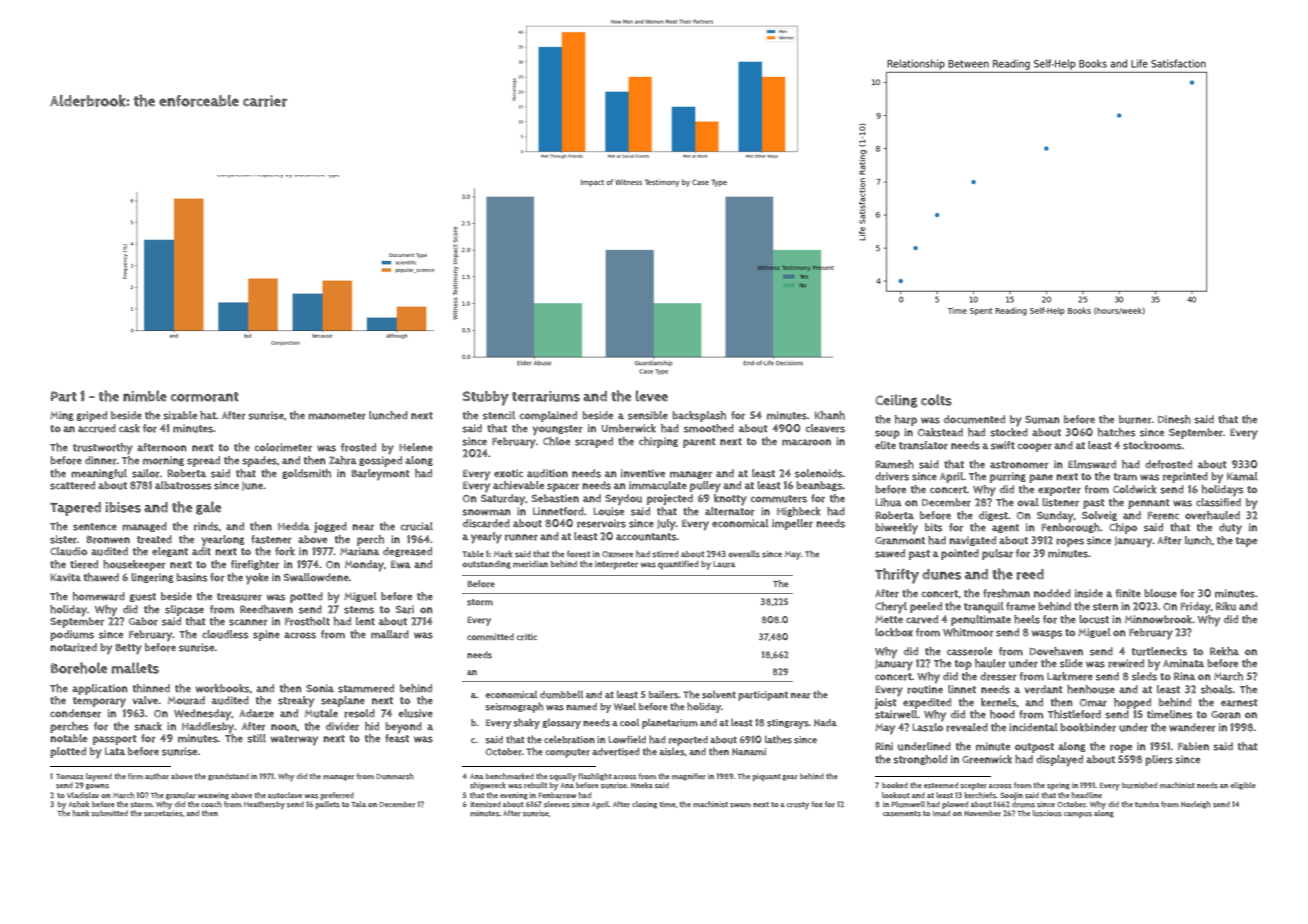 The image size is (1308, 924). I want to click on revealed, so click(967, 727).
